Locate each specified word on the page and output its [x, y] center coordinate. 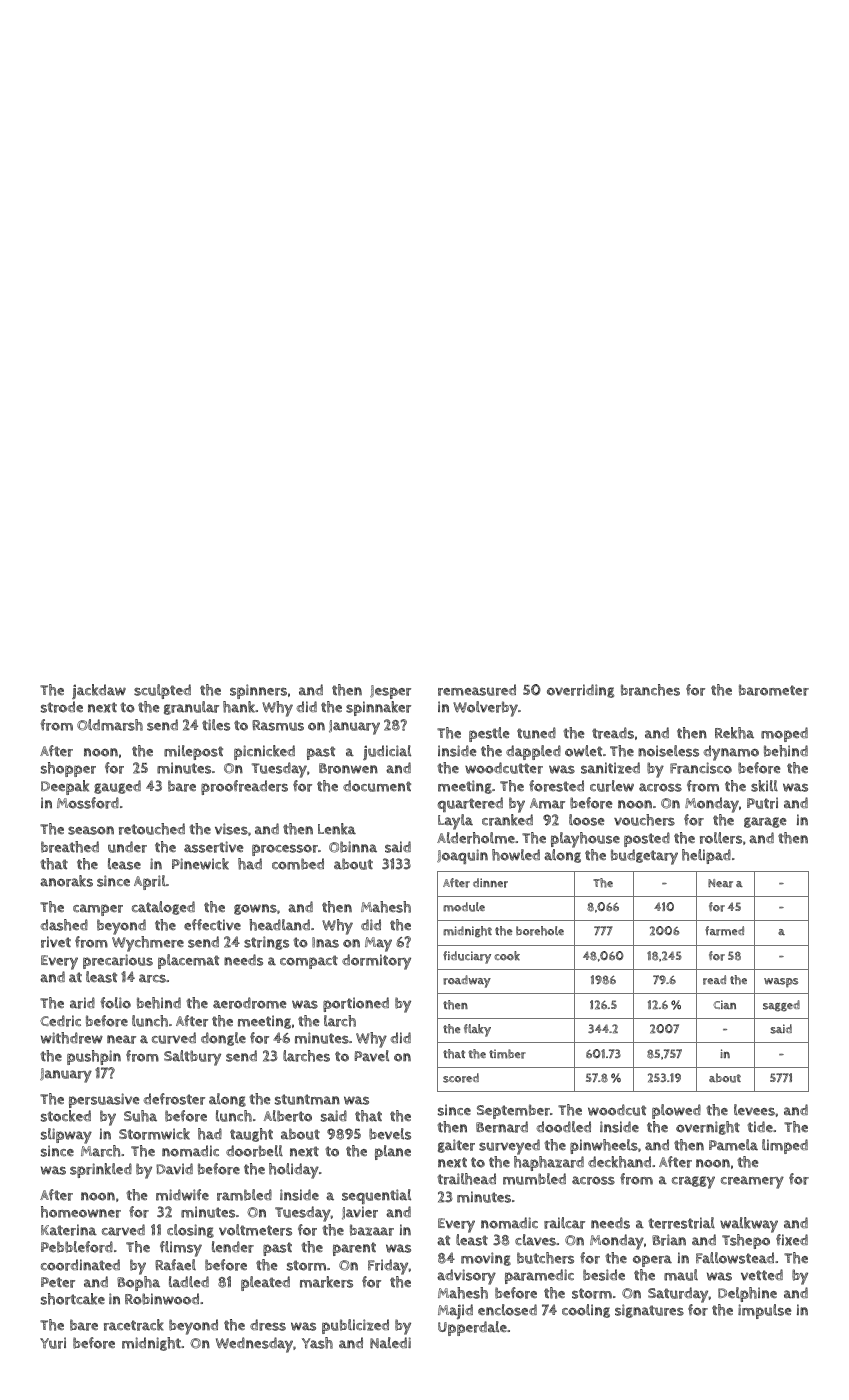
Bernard [502, 1127]
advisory [466, 1277]
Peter [58, 1282]
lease [124, 864]
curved [174, 1038]
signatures [649, 1311]
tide [760, 1127]
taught [251, 1135]
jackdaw [99, 691]
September [513, 1111]
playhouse [585, 840]
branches [650, 690]
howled [516, 855]
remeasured [477, 690]
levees [754, 1110]
